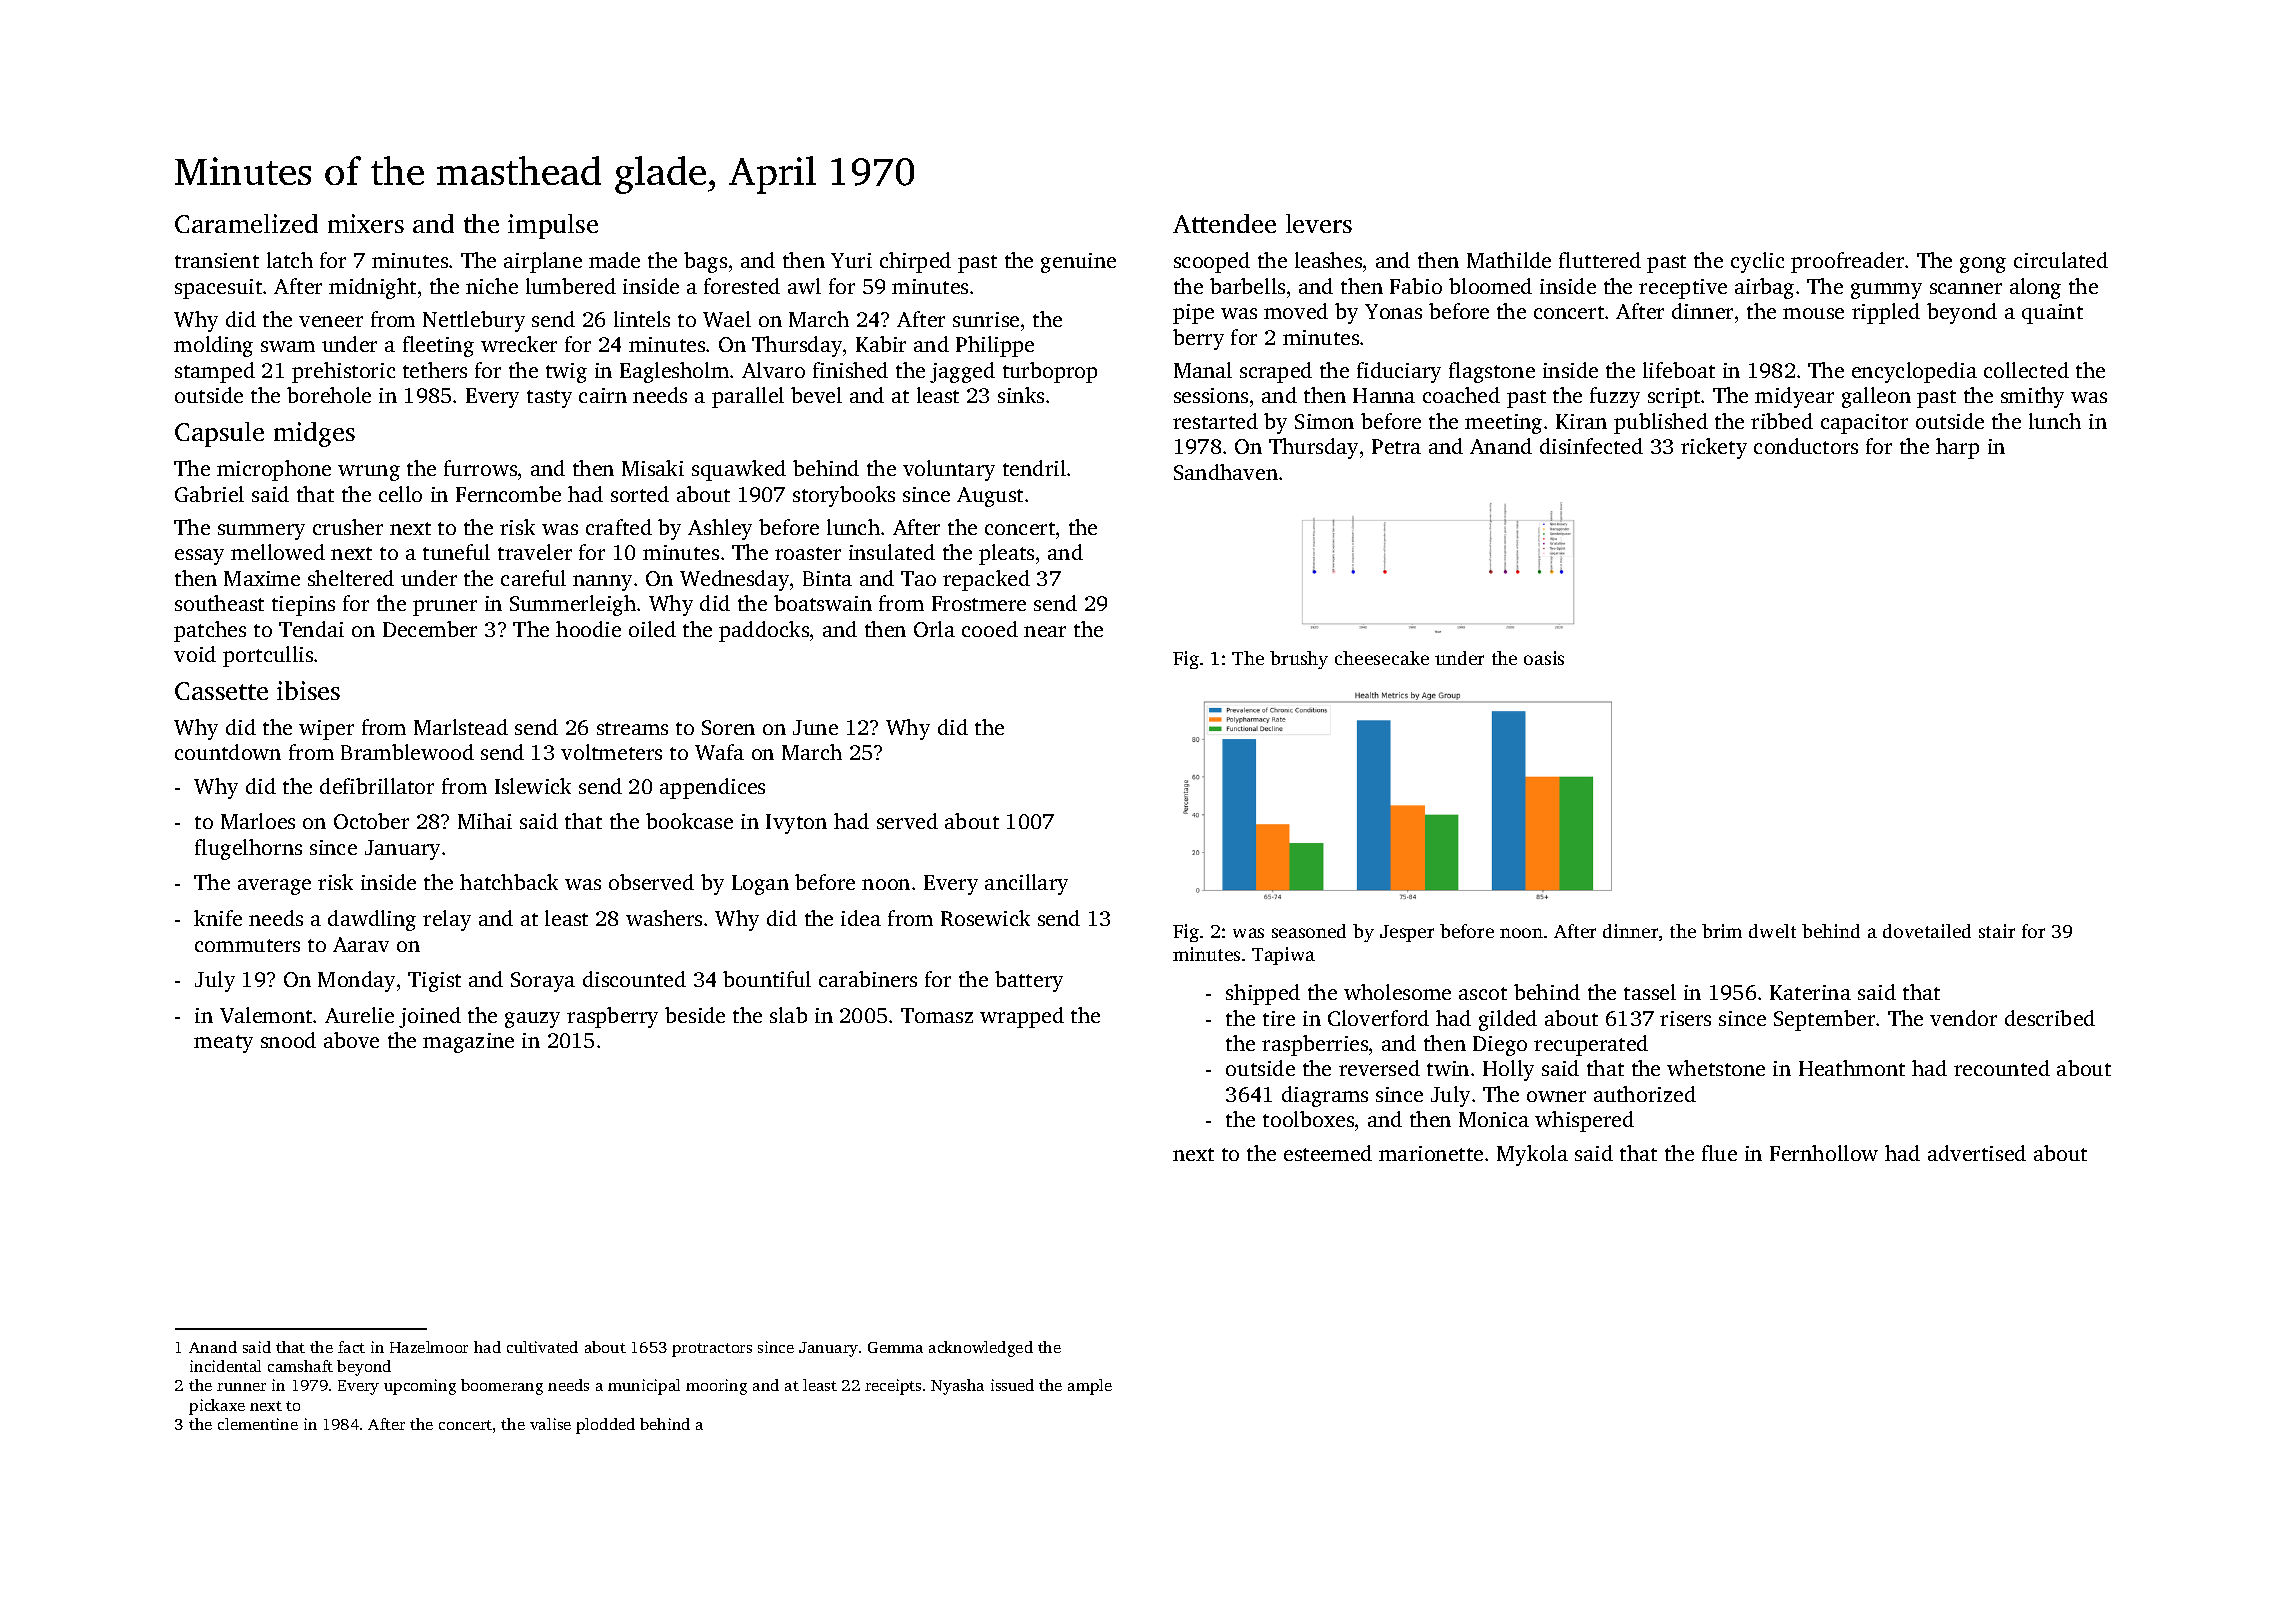  What do you see at coordinates (1022, 1017) in the document?
I see `wrapped` at bounding box center [1022, 1017].
